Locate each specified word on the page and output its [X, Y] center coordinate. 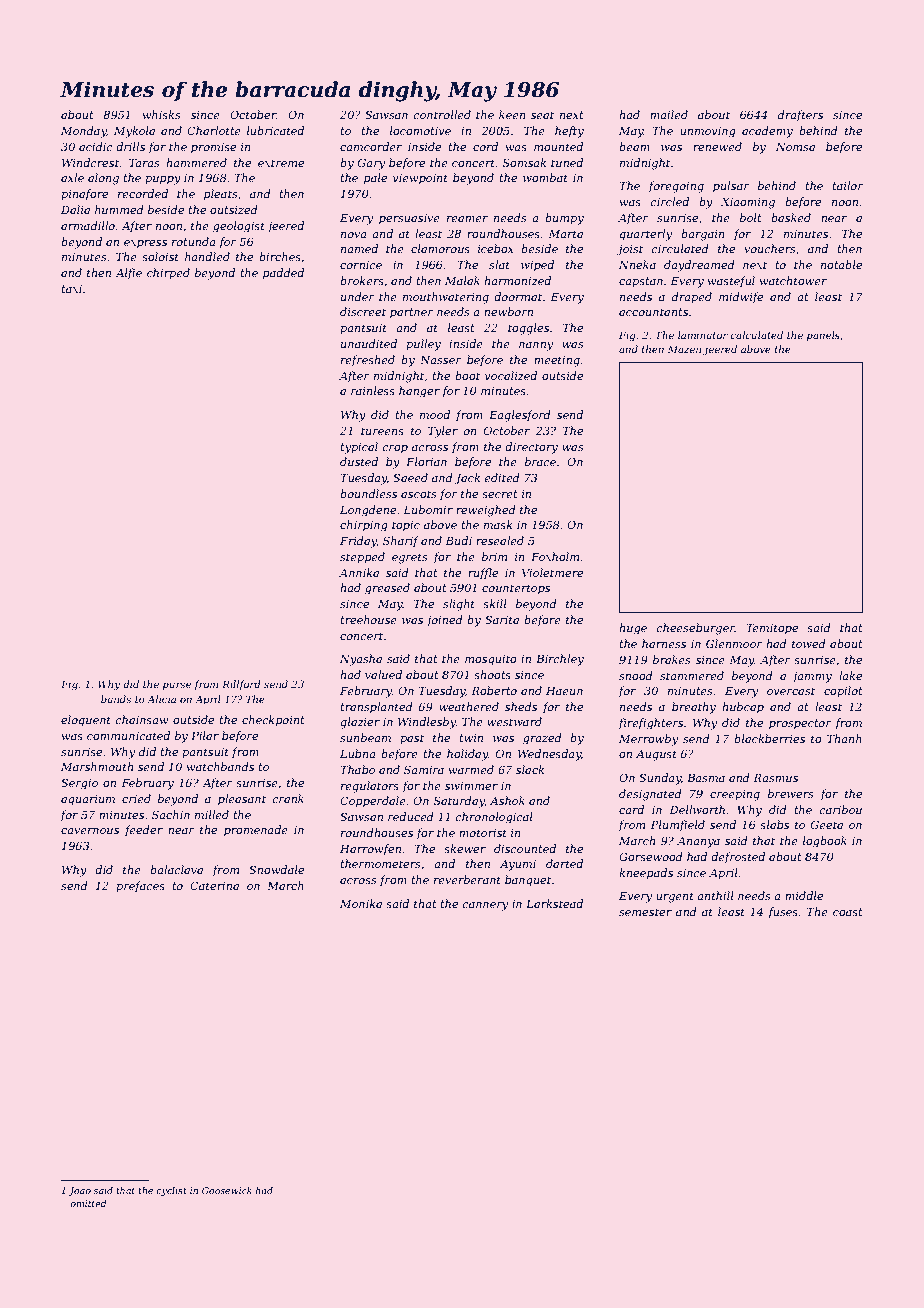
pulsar [731, 187]
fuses [783, 913]
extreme [281, 163]
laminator [703, 335]
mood [435, 414]
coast [848, 912]
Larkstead [554, 903]
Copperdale [373, 802]
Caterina [214, 885]
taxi [71, 289]
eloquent [86, 721]
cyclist [171, 1191]
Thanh [844, 738]
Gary [371, 164]
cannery [485, 906]
